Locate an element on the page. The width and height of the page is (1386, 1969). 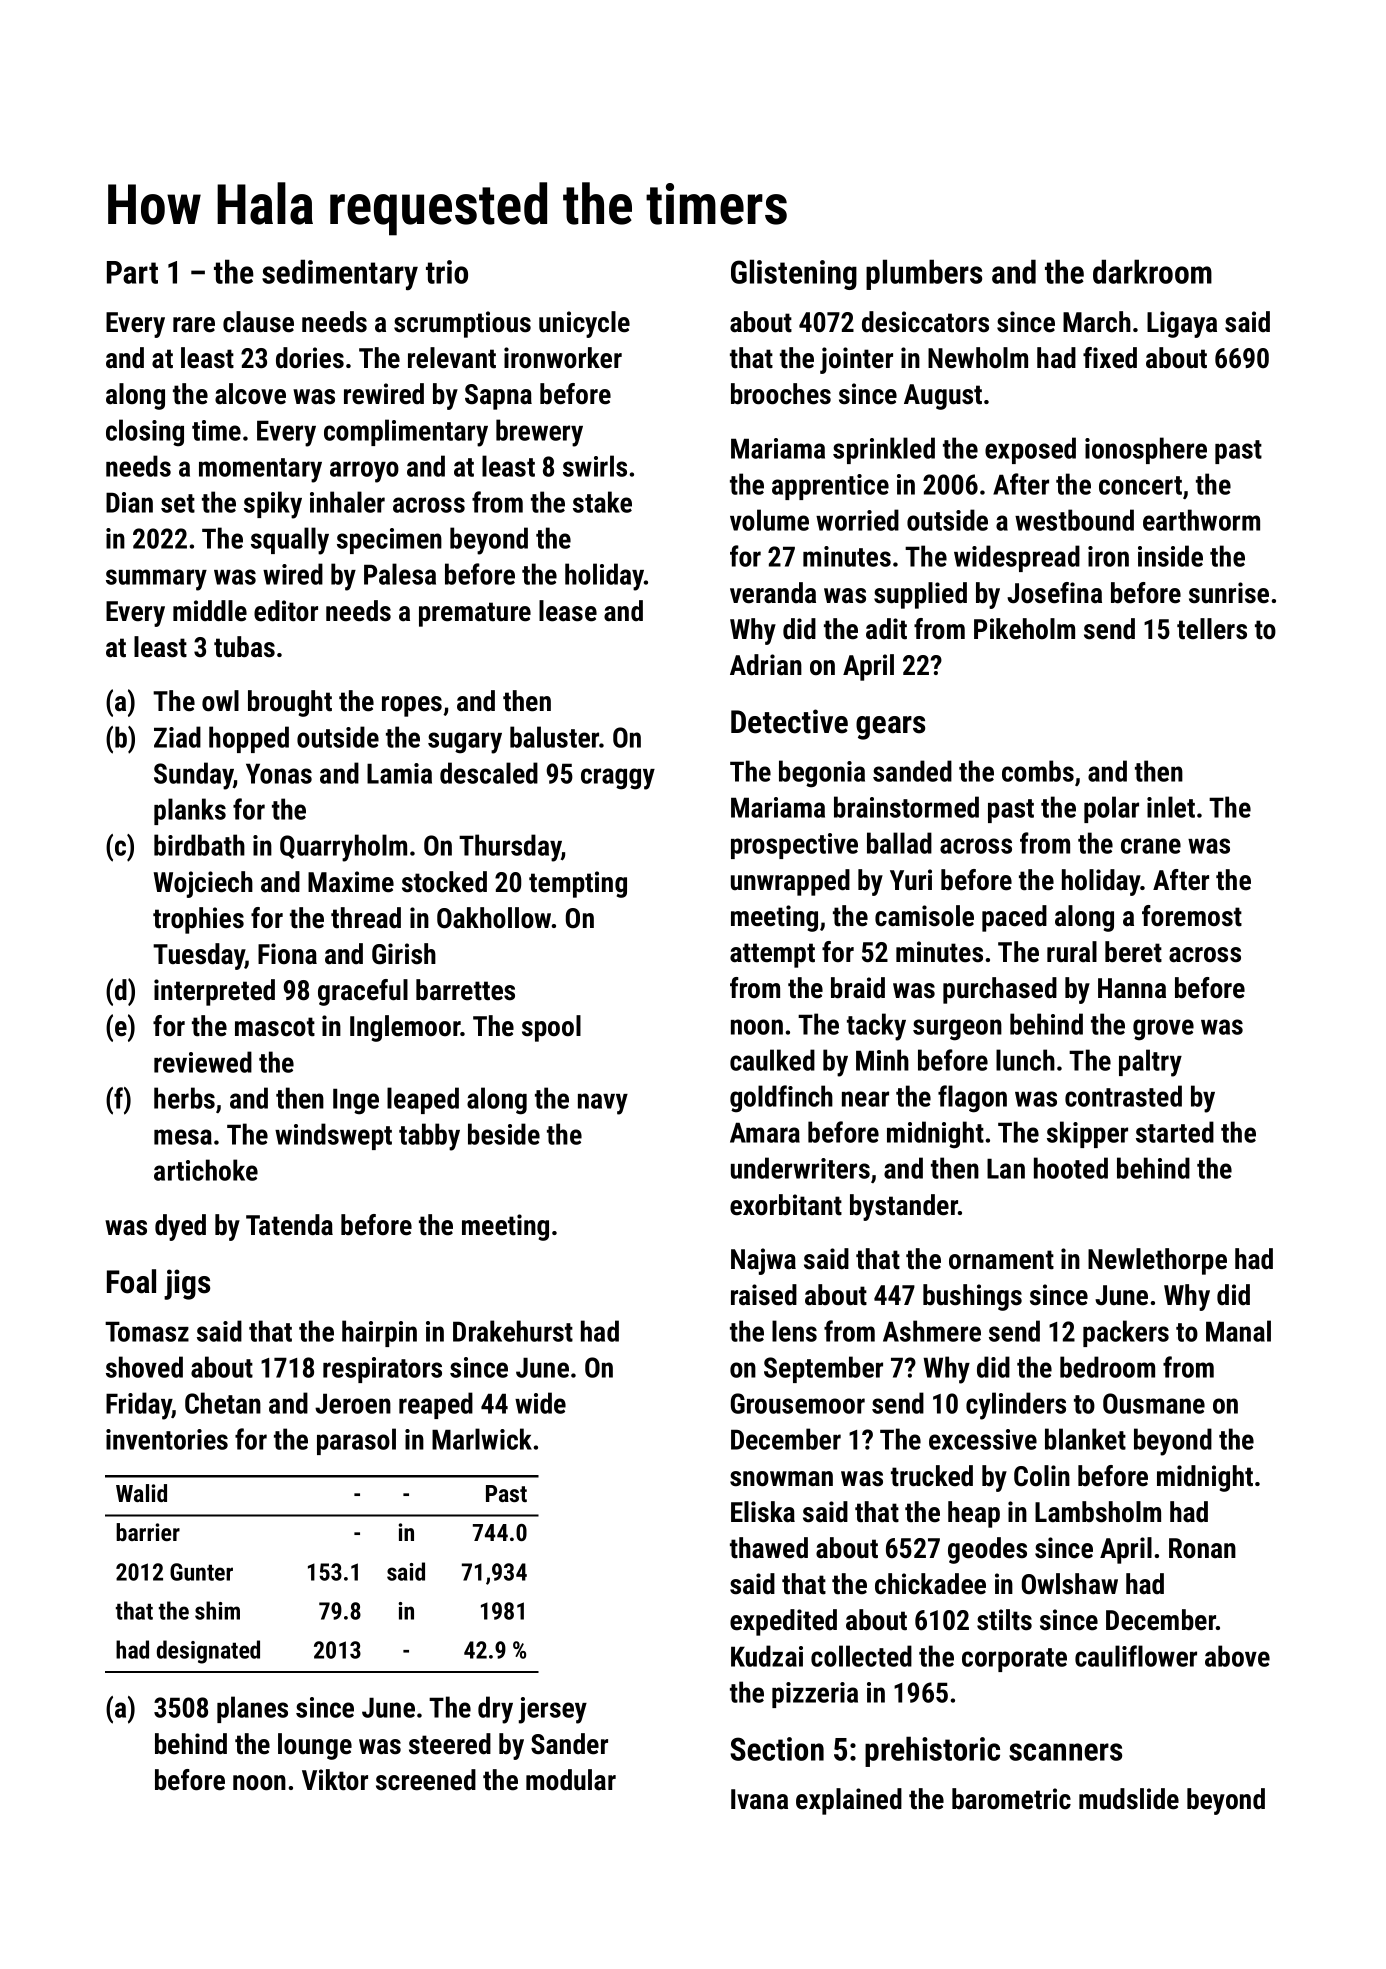
baluster is located at coordinates (555, 737).
